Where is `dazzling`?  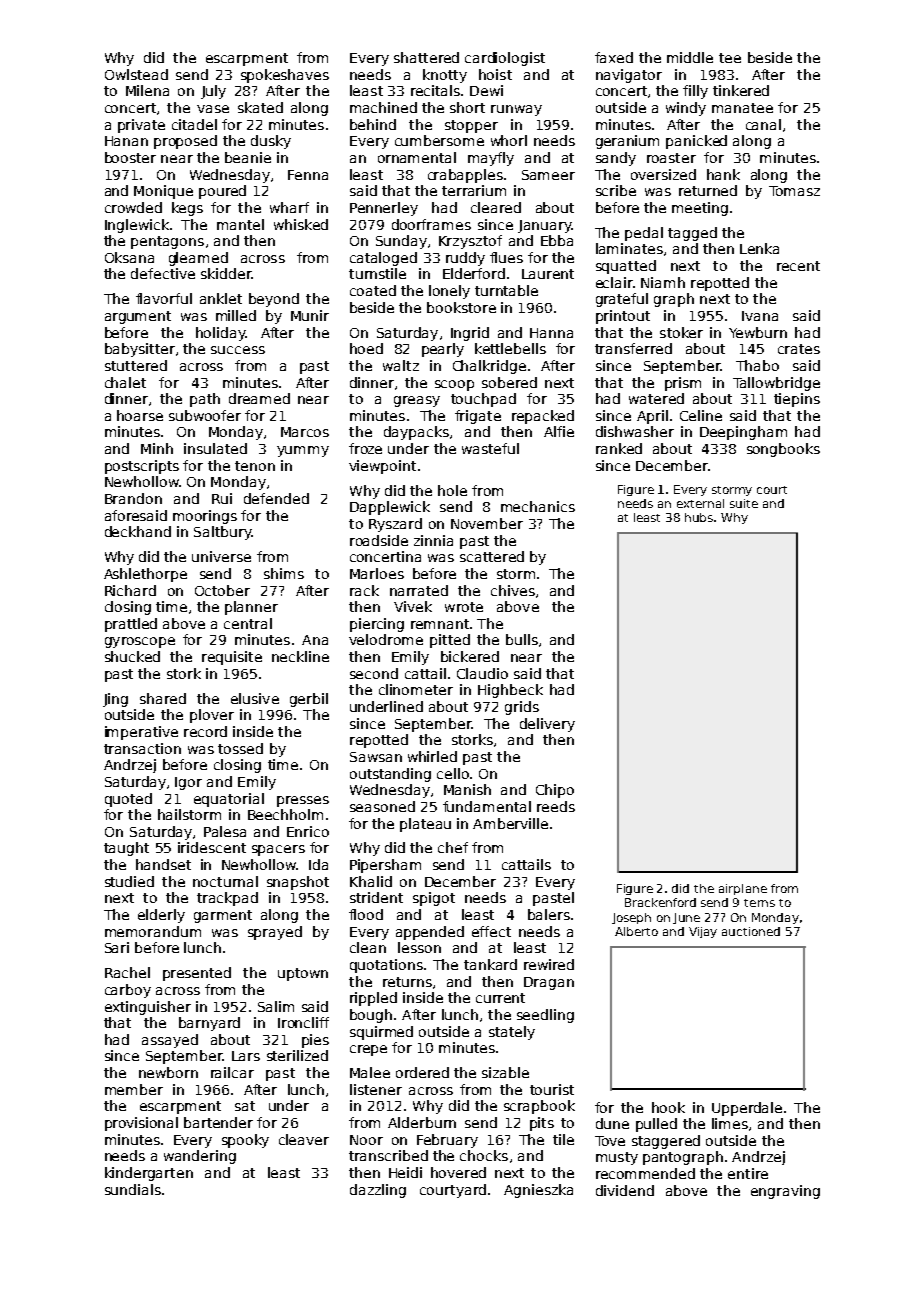 dazzling is located at coordinates (378, 1191).
